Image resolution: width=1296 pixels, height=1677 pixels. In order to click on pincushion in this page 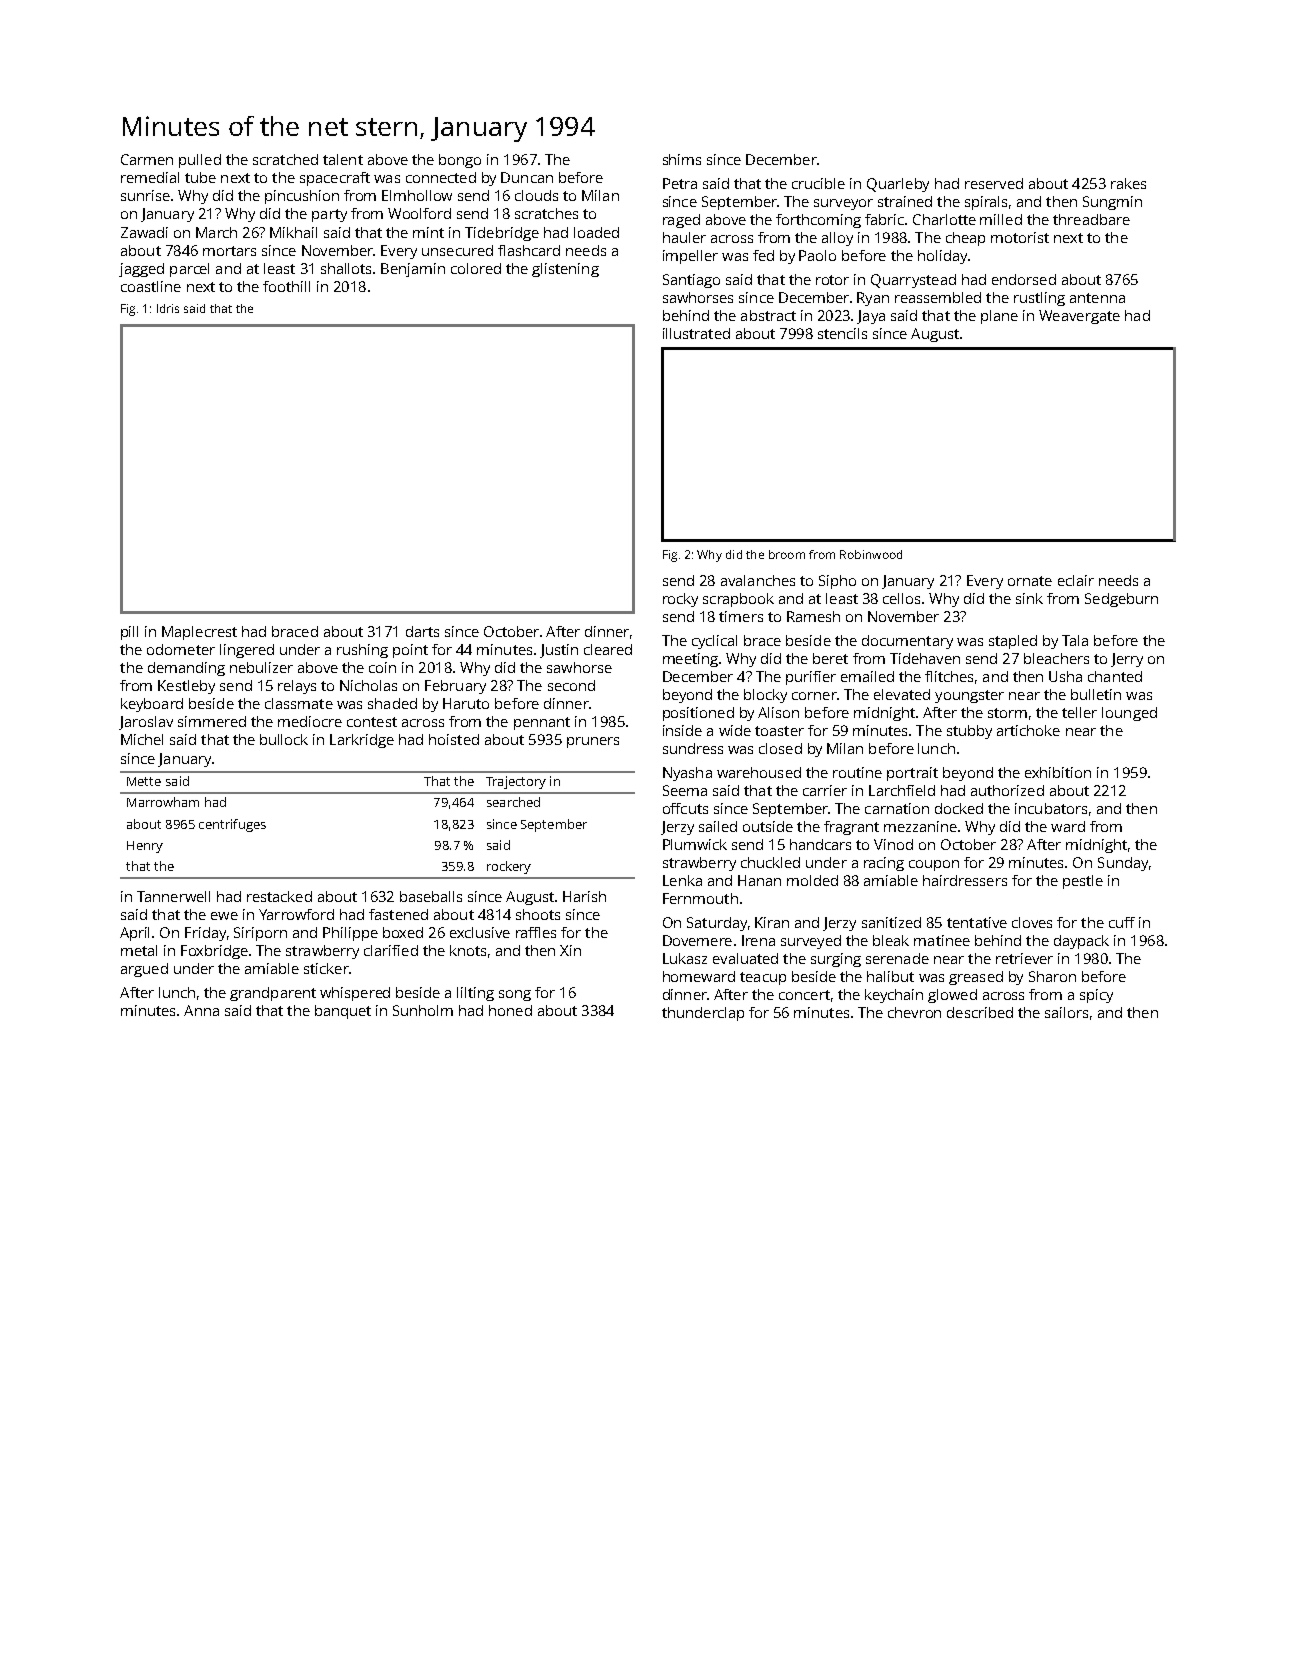, I will do `click(302, 197)`.
